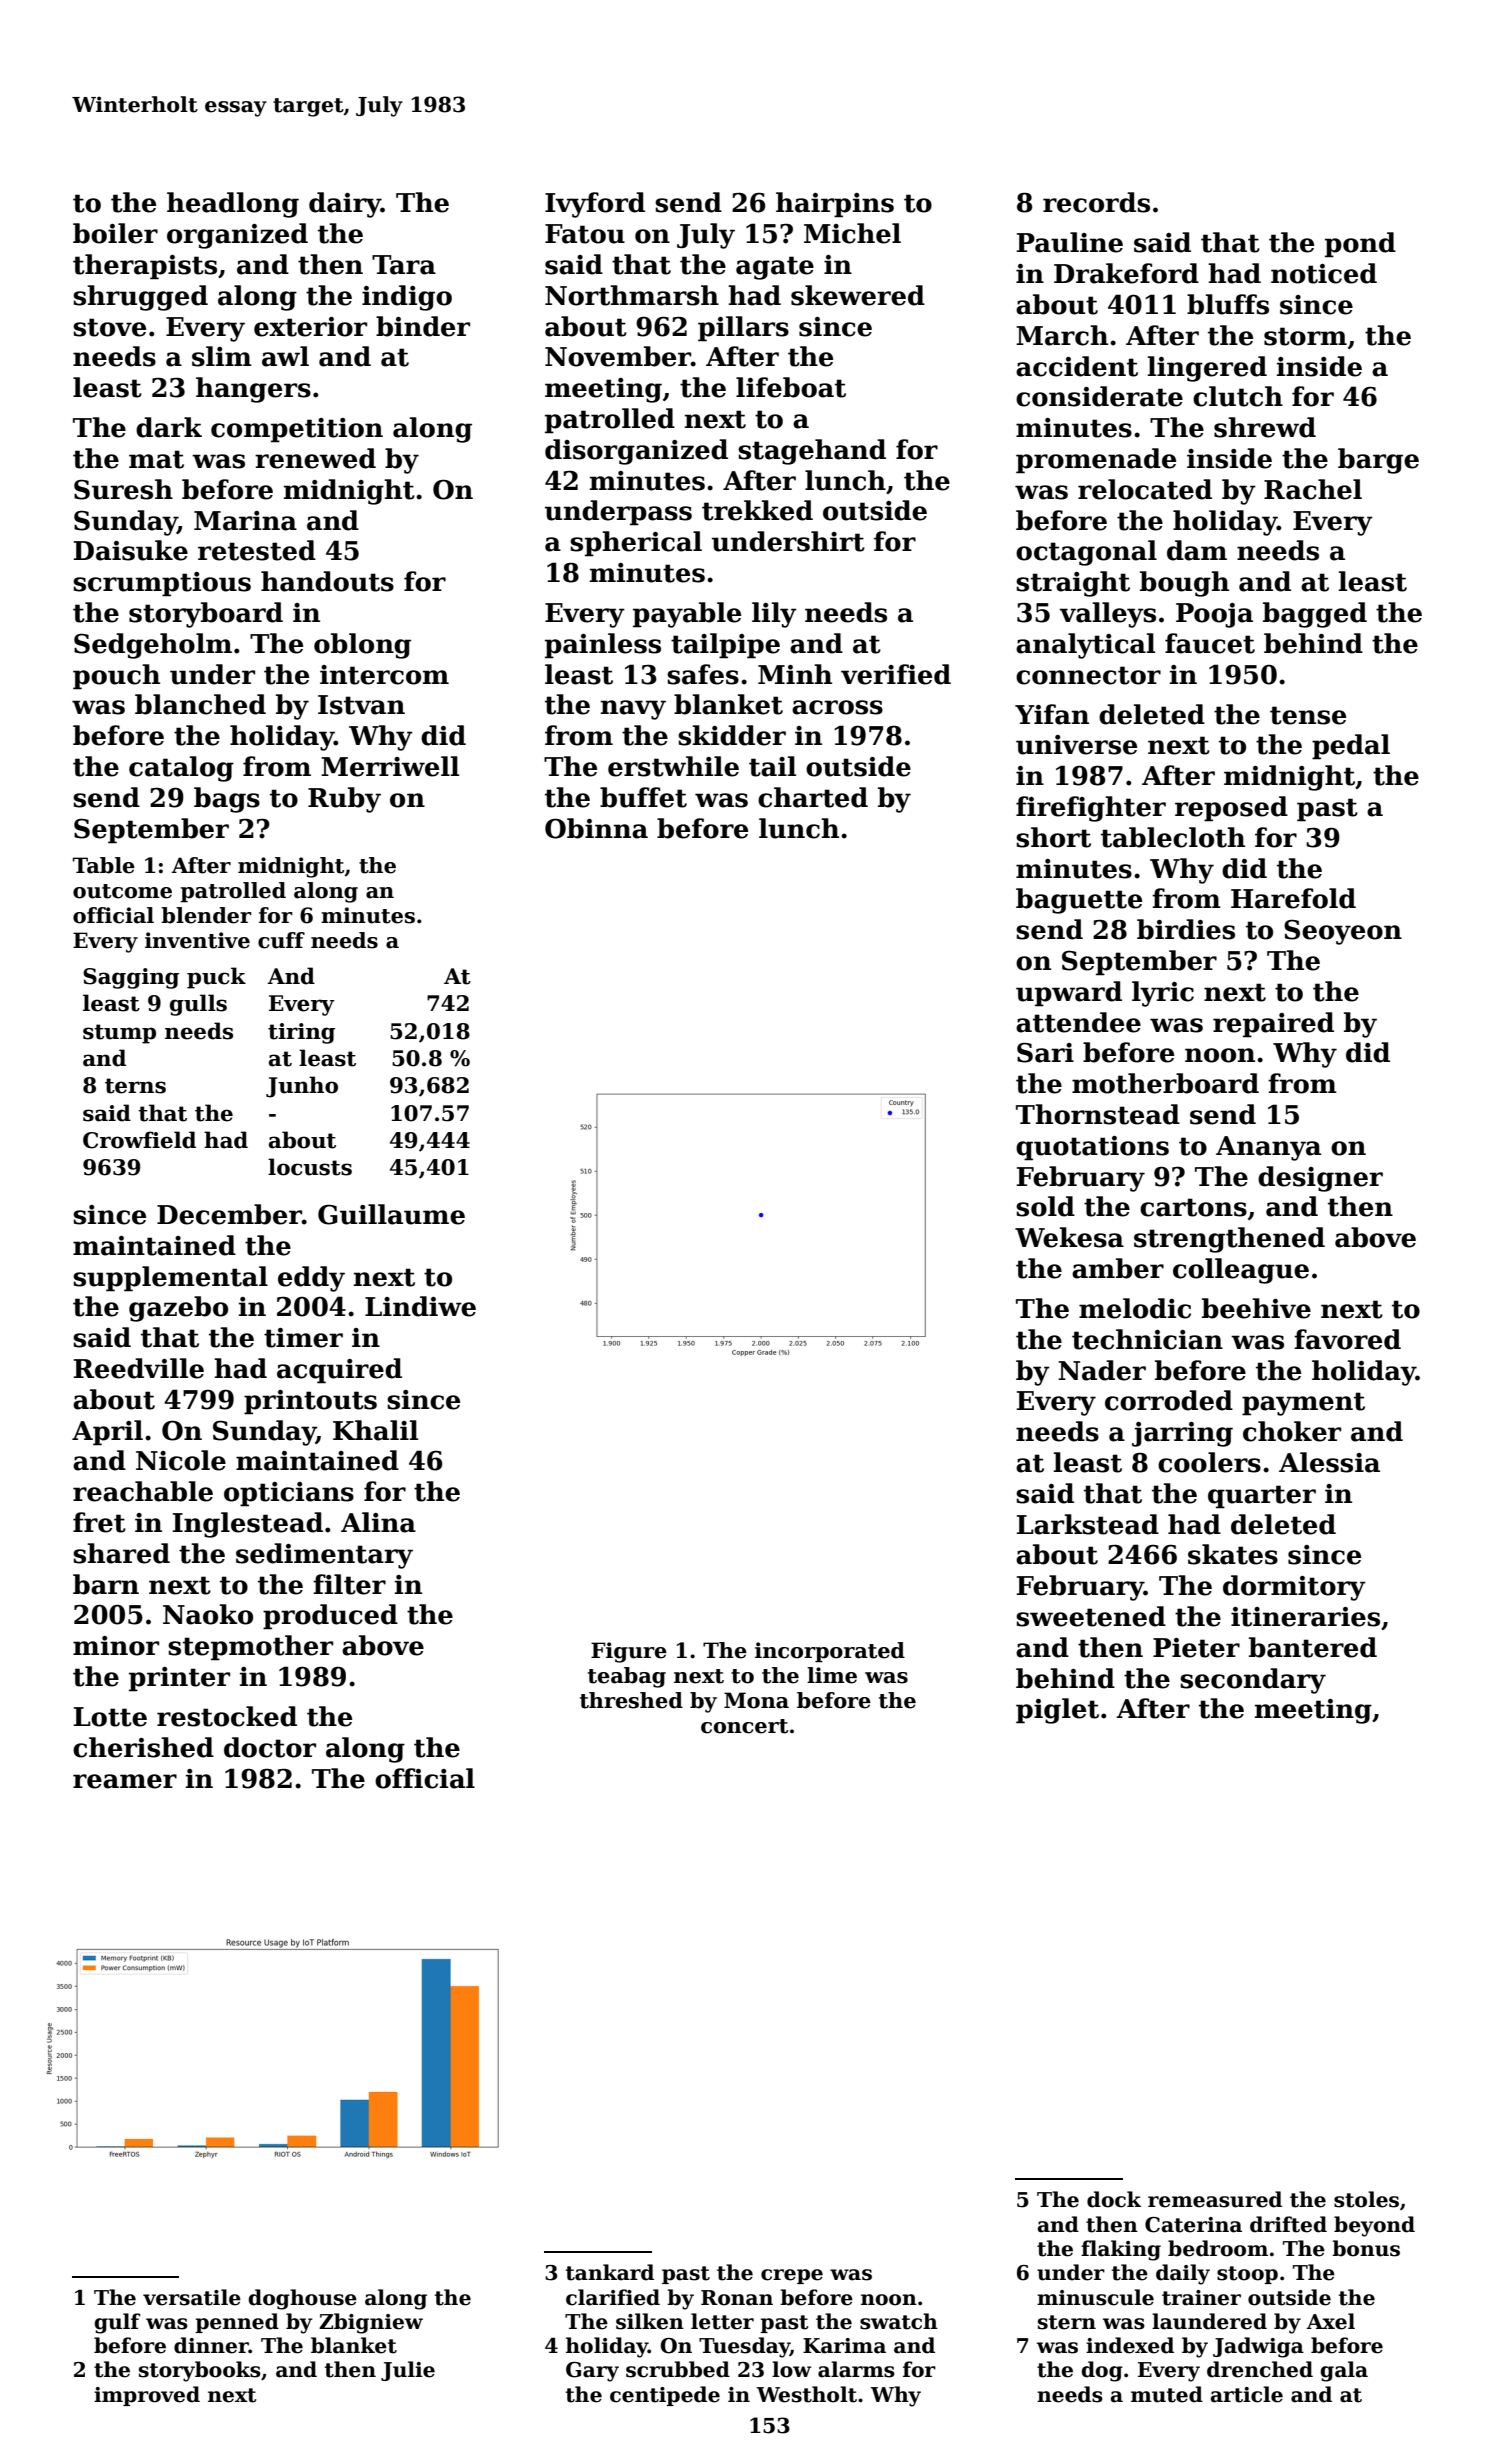 This image has width=1496, height=2464. I want to click on eddy, so click(311, 1279).
